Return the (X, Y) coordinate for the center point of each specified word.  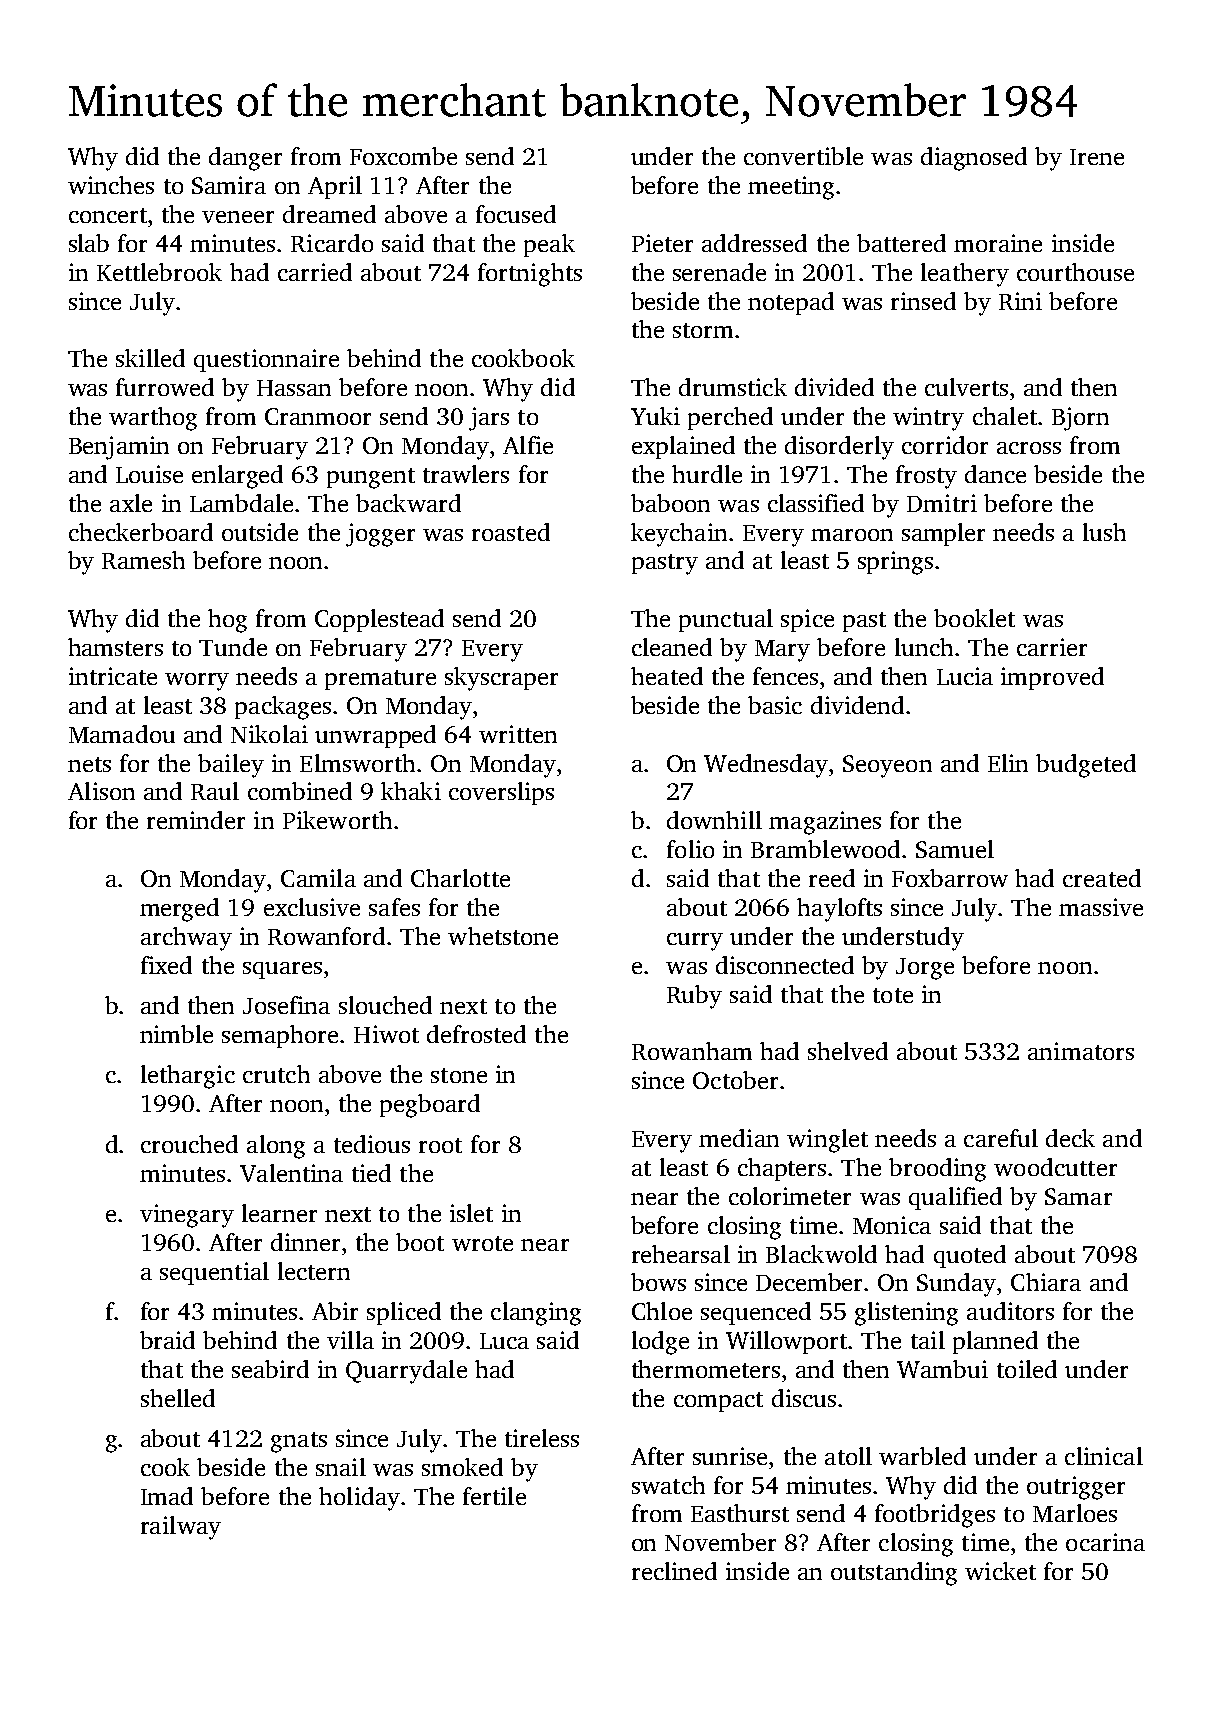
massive (1101, 907)
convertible (803, 156)
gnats (299, 1442)
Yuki (655, 416)
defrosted (476, 1034)
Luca (504, 1341)
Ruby (694, 997)
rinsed (923, 301)
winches (111, 185)
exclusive (312, 907)
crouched (189, 1144)
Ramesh (143, 560)
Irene (1097, 157)
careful (1001, 1138)
